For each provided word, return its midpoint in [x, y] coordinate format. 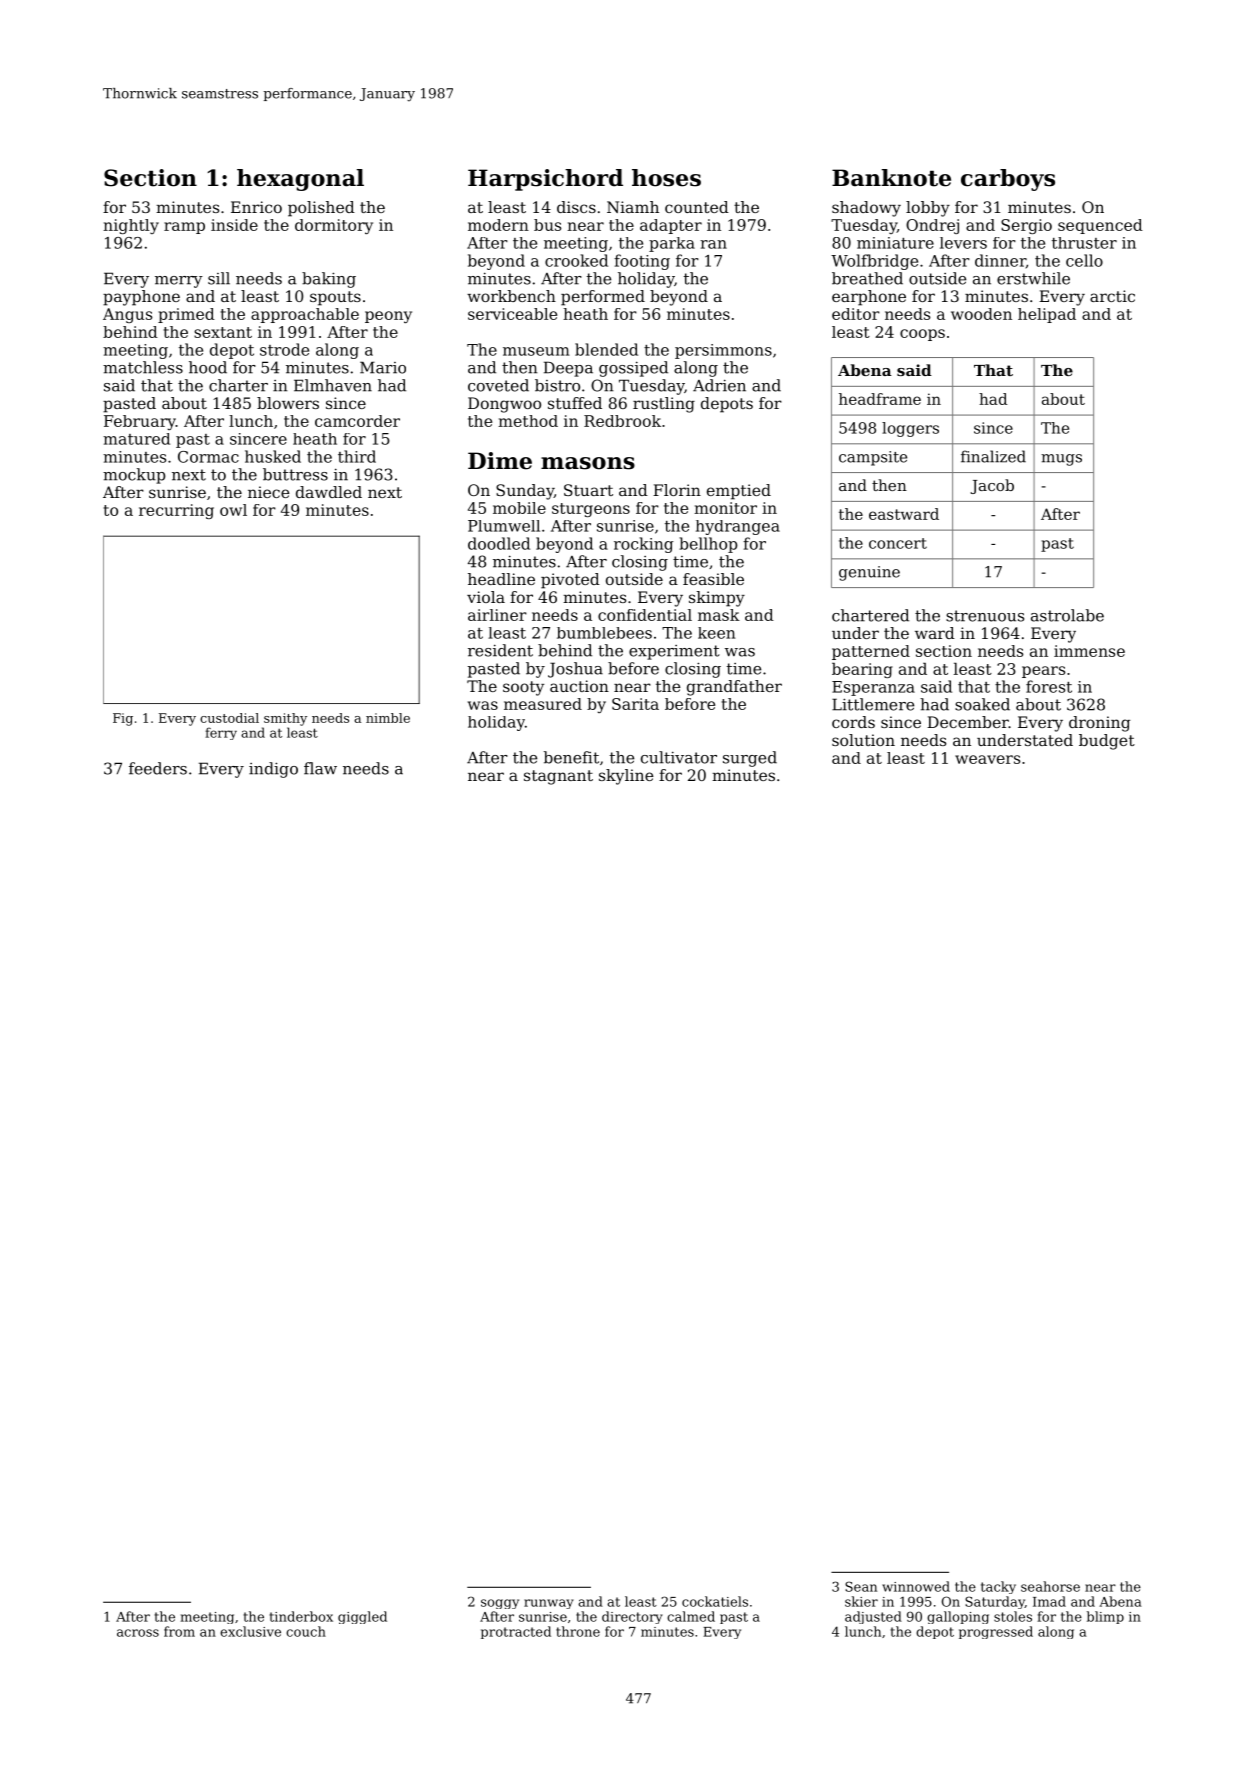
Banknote [891, 178]
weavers [987, 759]
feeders [158, 768]
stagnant [558, 777]
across [138, 1633]
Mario [383, 367]
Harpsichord [545, 180]
